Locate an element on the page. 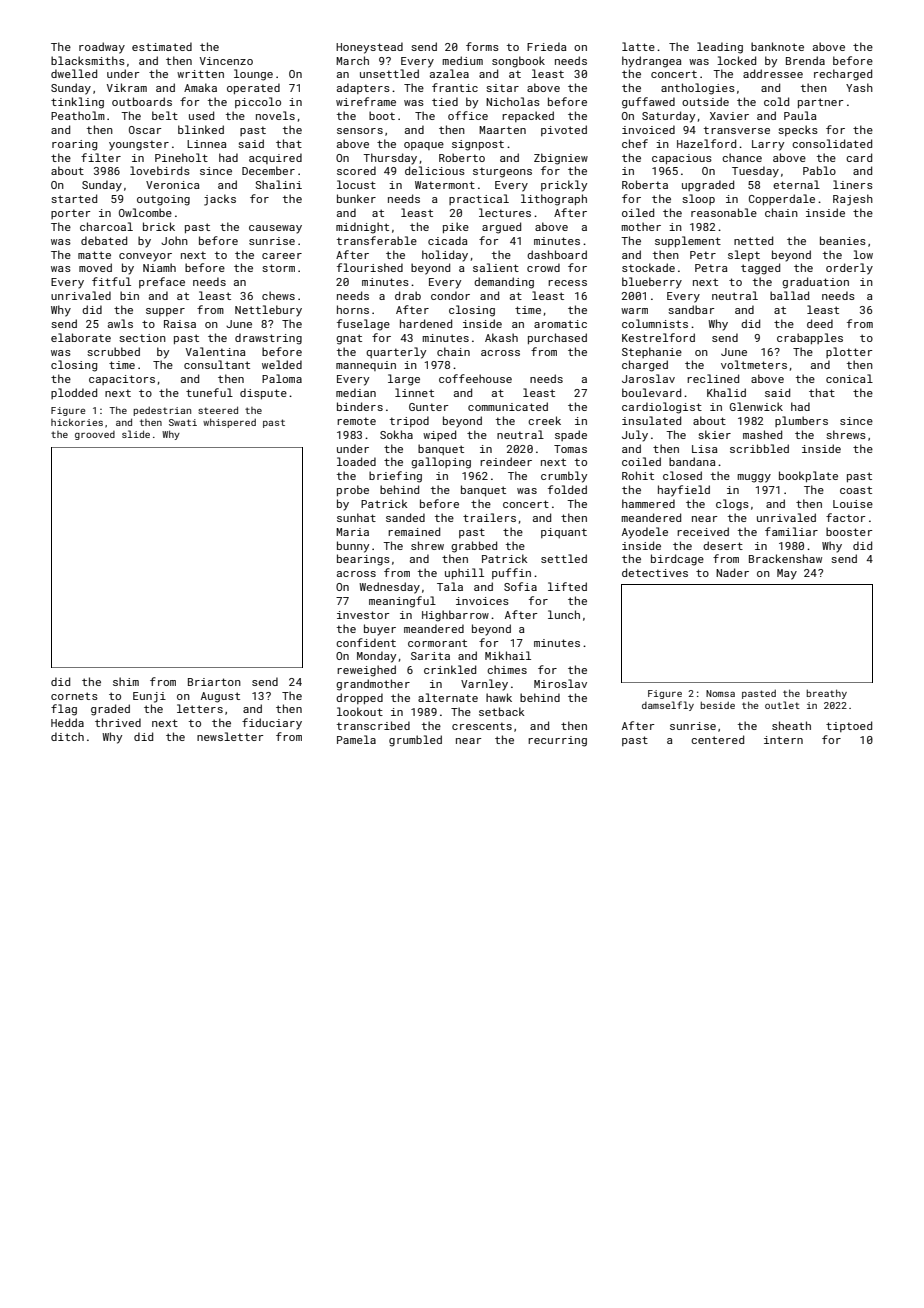  roadway is located at coordinates (102, 48).
